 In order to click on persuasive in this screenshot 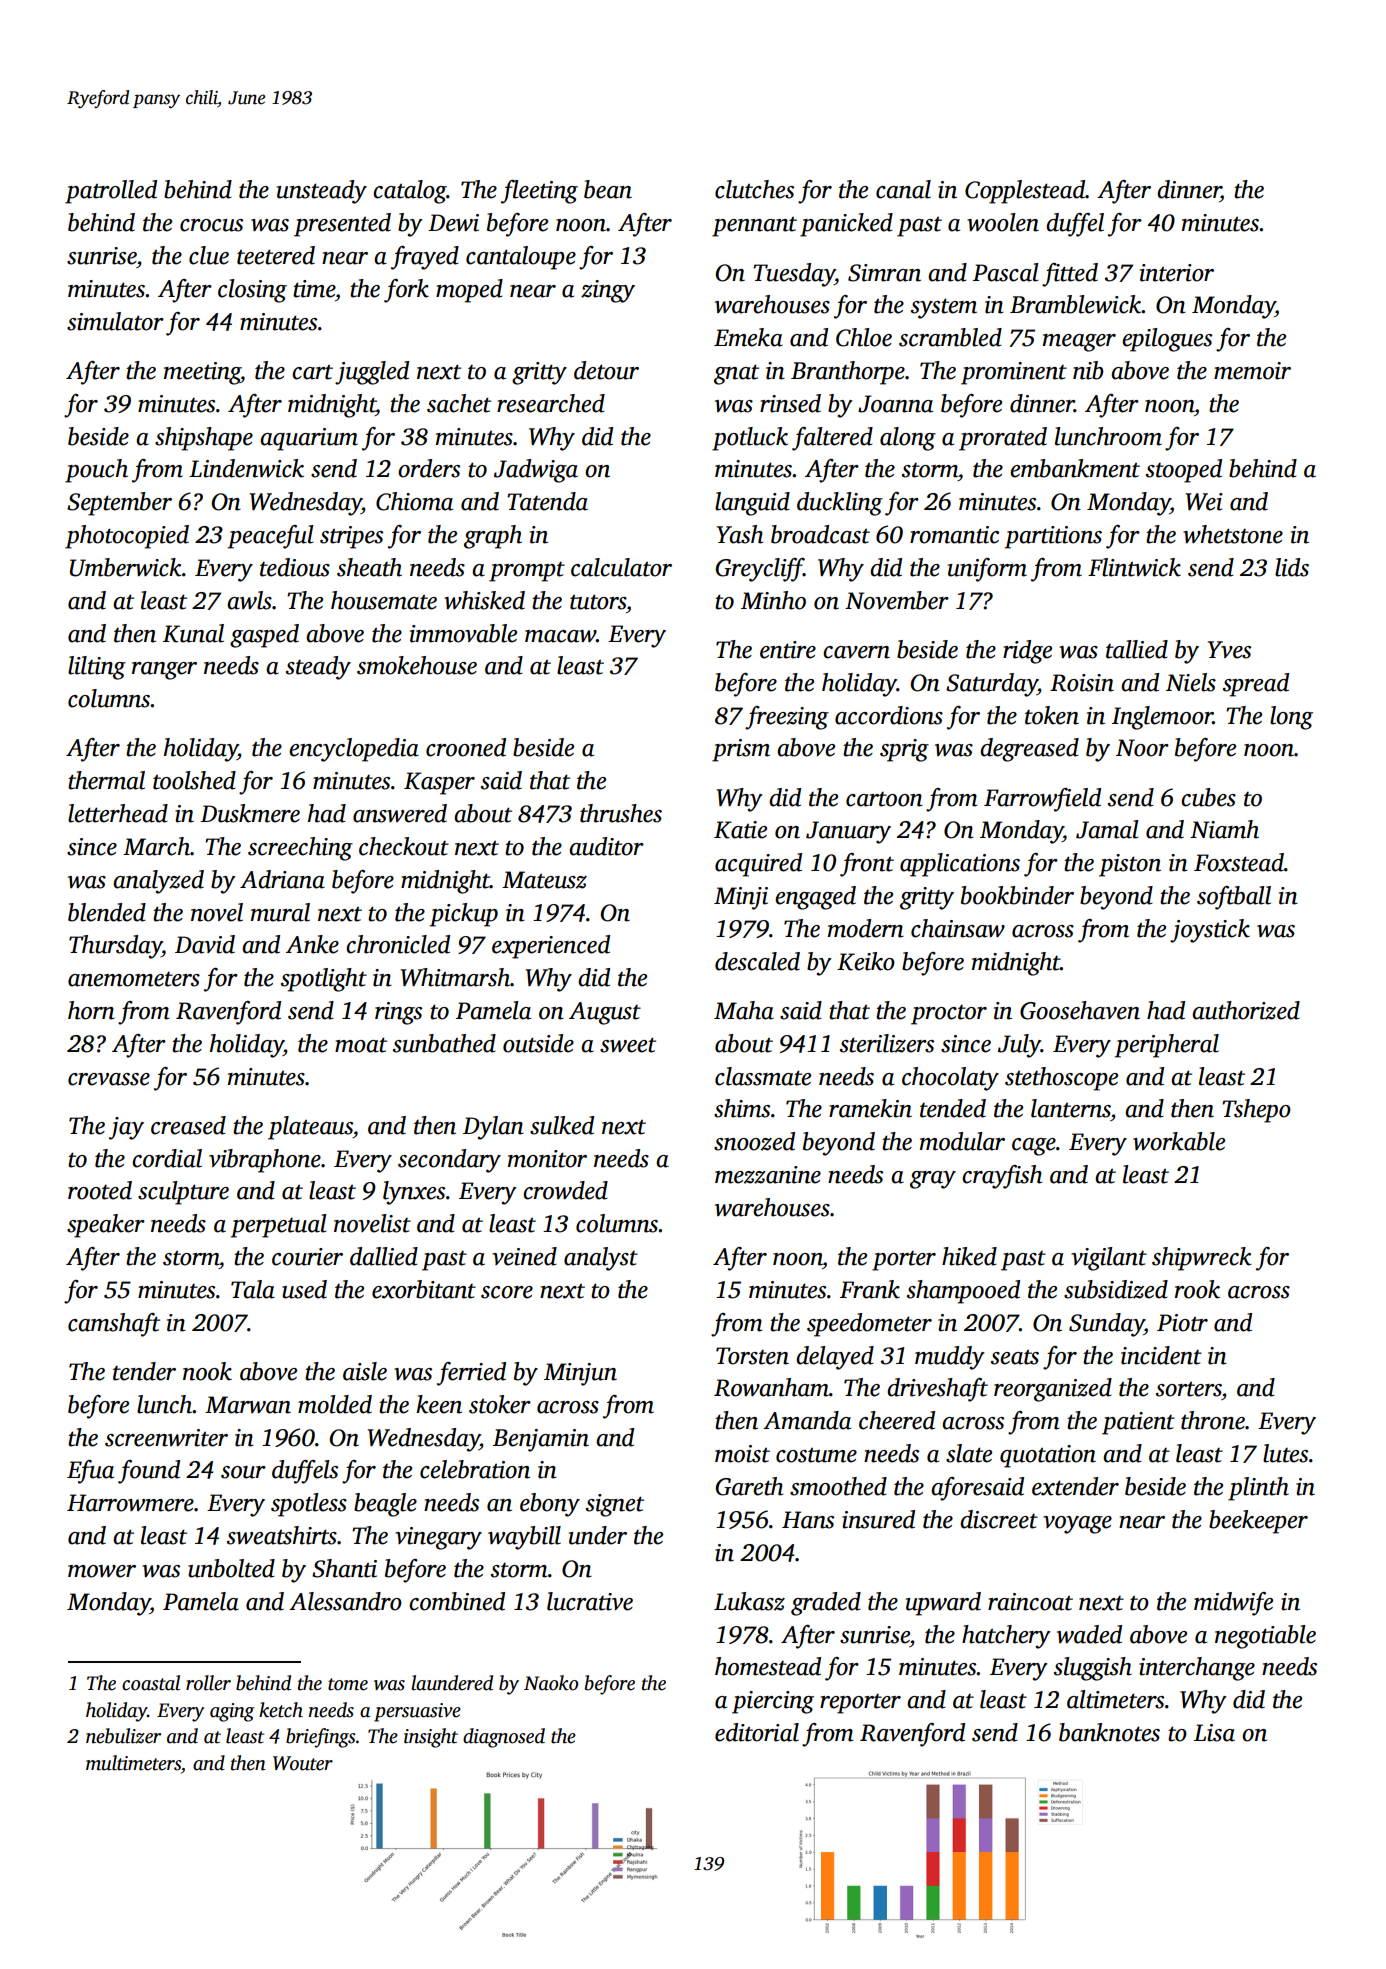, I will do `click(417, 1712)`.
